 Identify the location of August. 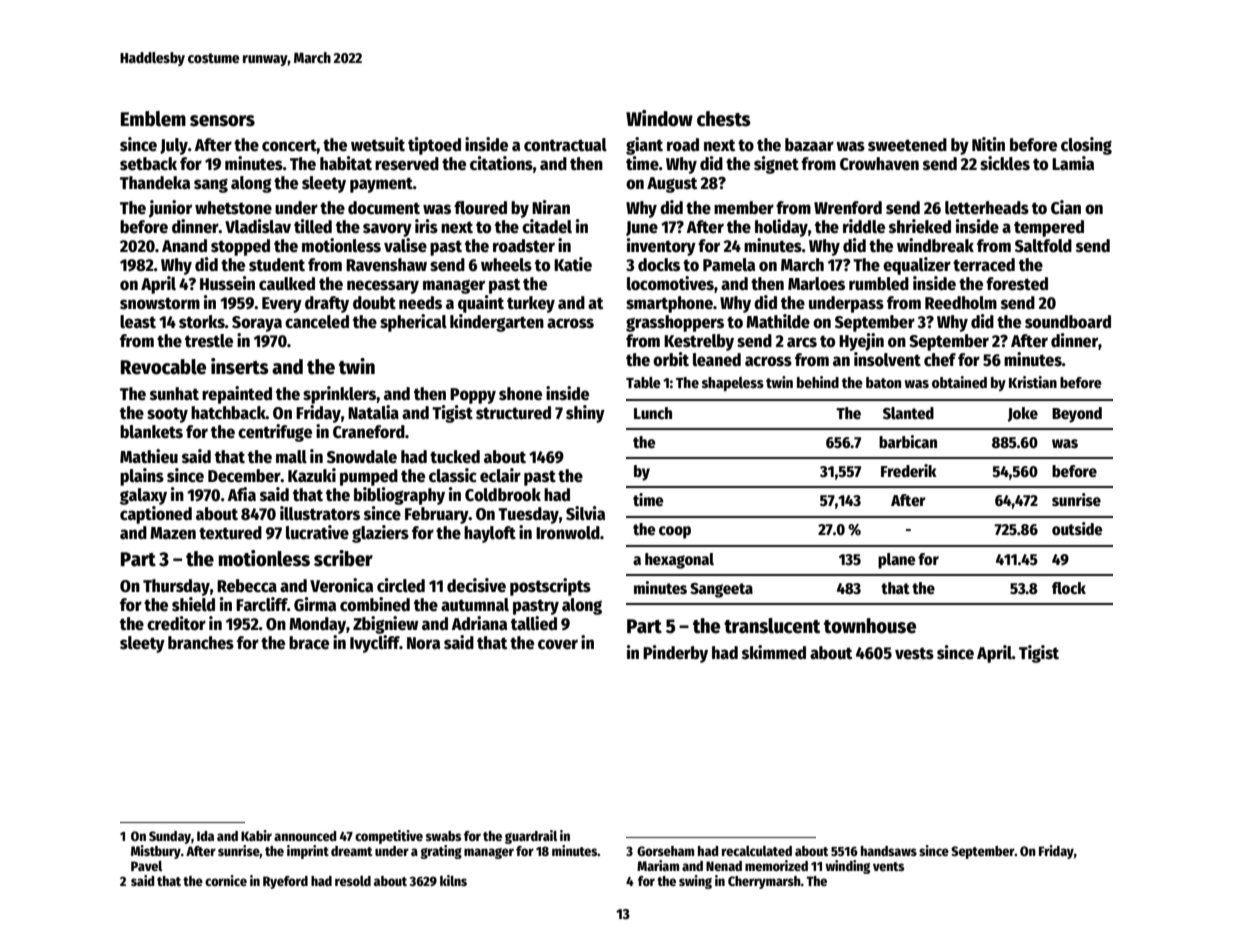
(672, 185).
